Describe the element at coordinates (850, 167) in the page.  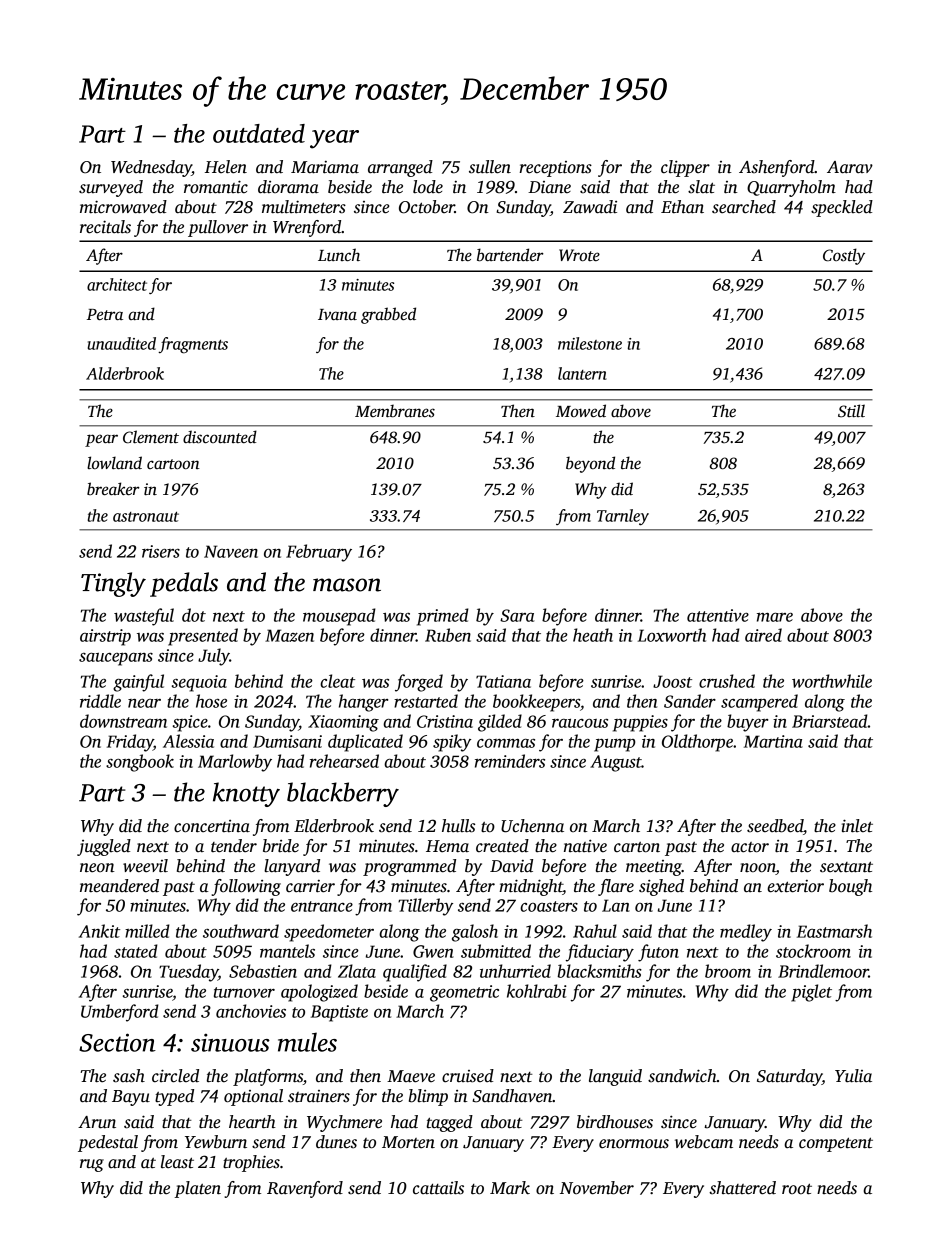
I see `Aarav` at that location.
